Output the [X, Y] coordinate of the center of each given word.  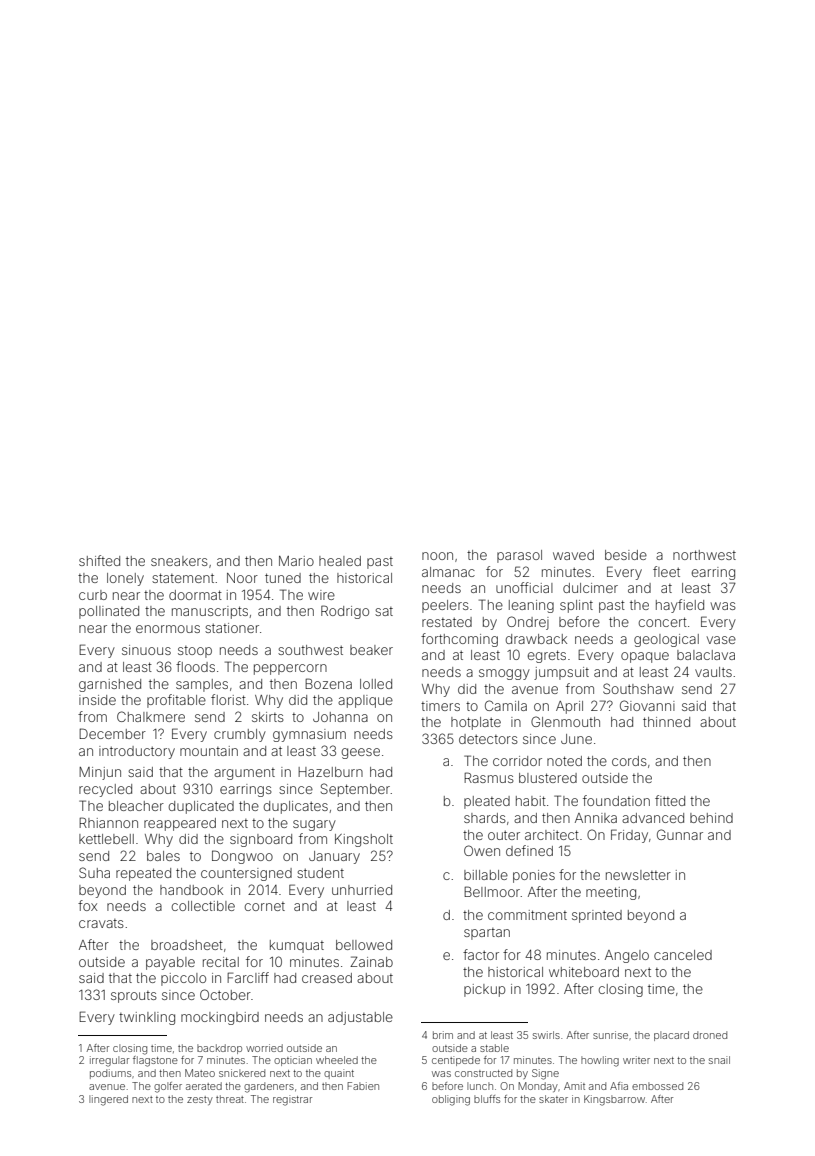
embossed [657, 1086]
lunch [480, 1086]
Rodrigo [345, 612]
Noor [242, 578]
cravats [101, 923]
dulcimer [590, 588]
